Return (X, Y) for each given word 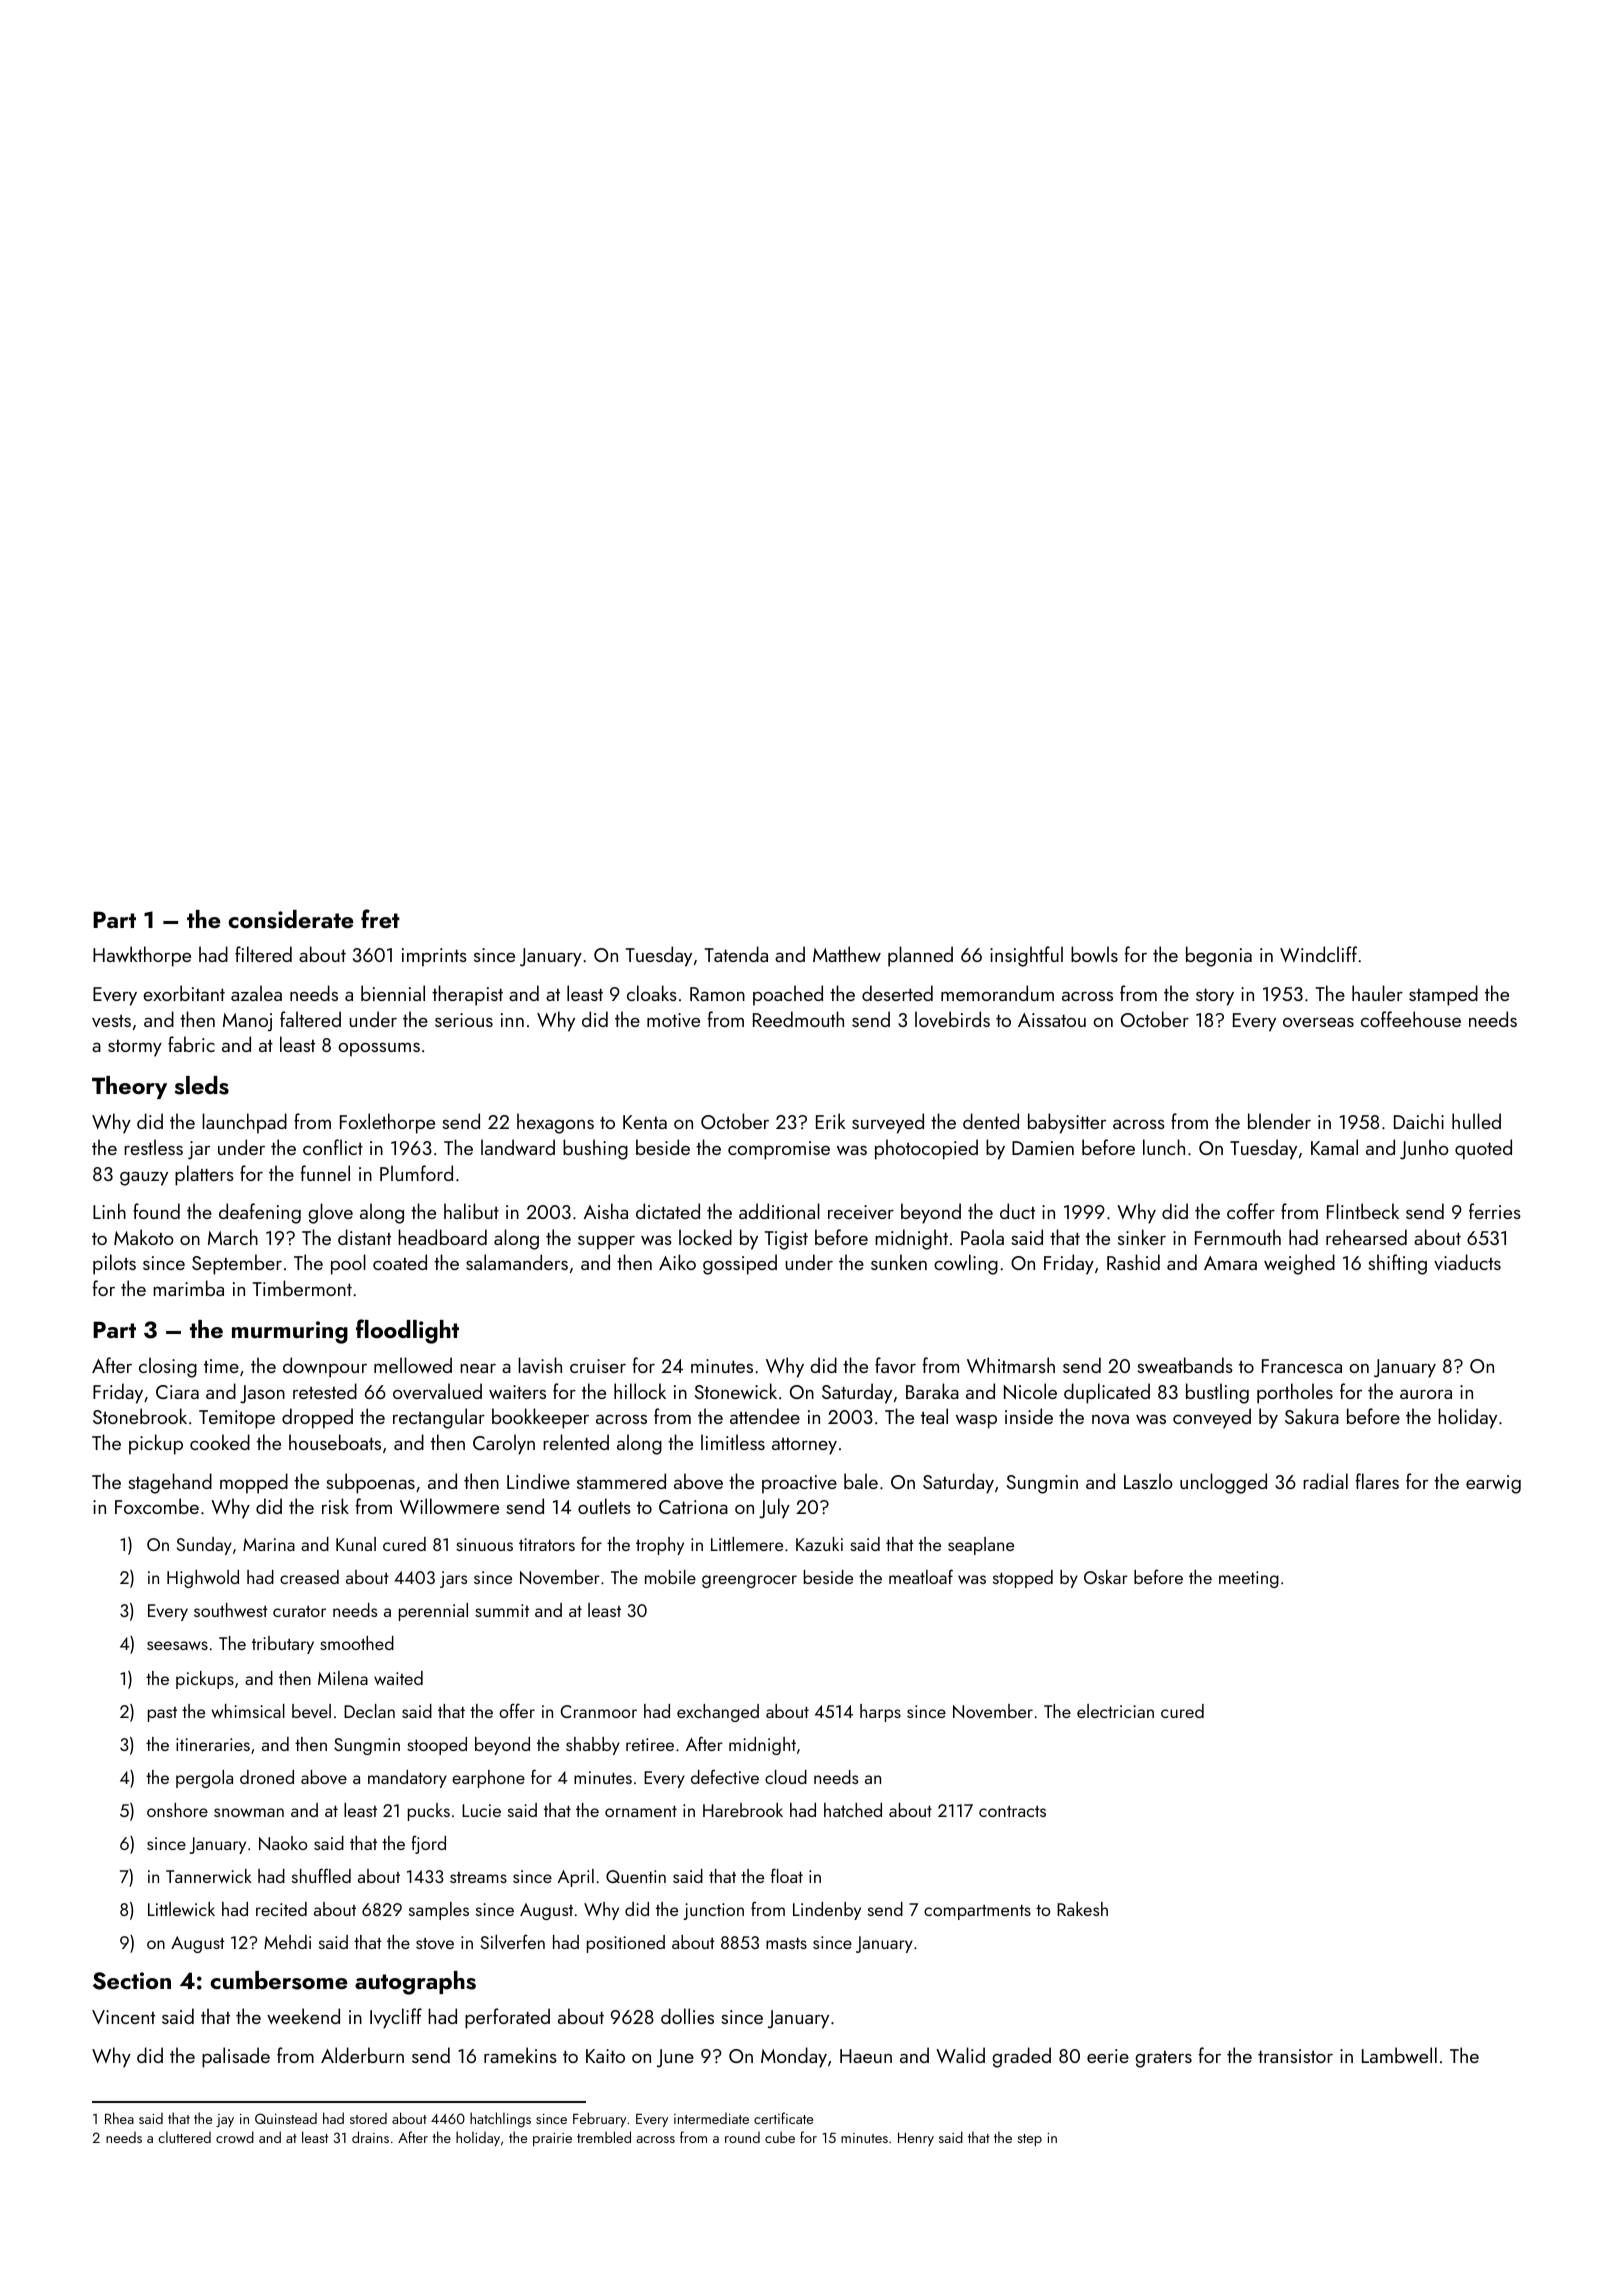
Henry (916, 2139)
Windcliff (1318, 954)
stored (368, 2118)
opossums (379, 1050)
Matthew (847, 954)
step (1029, 2140)
